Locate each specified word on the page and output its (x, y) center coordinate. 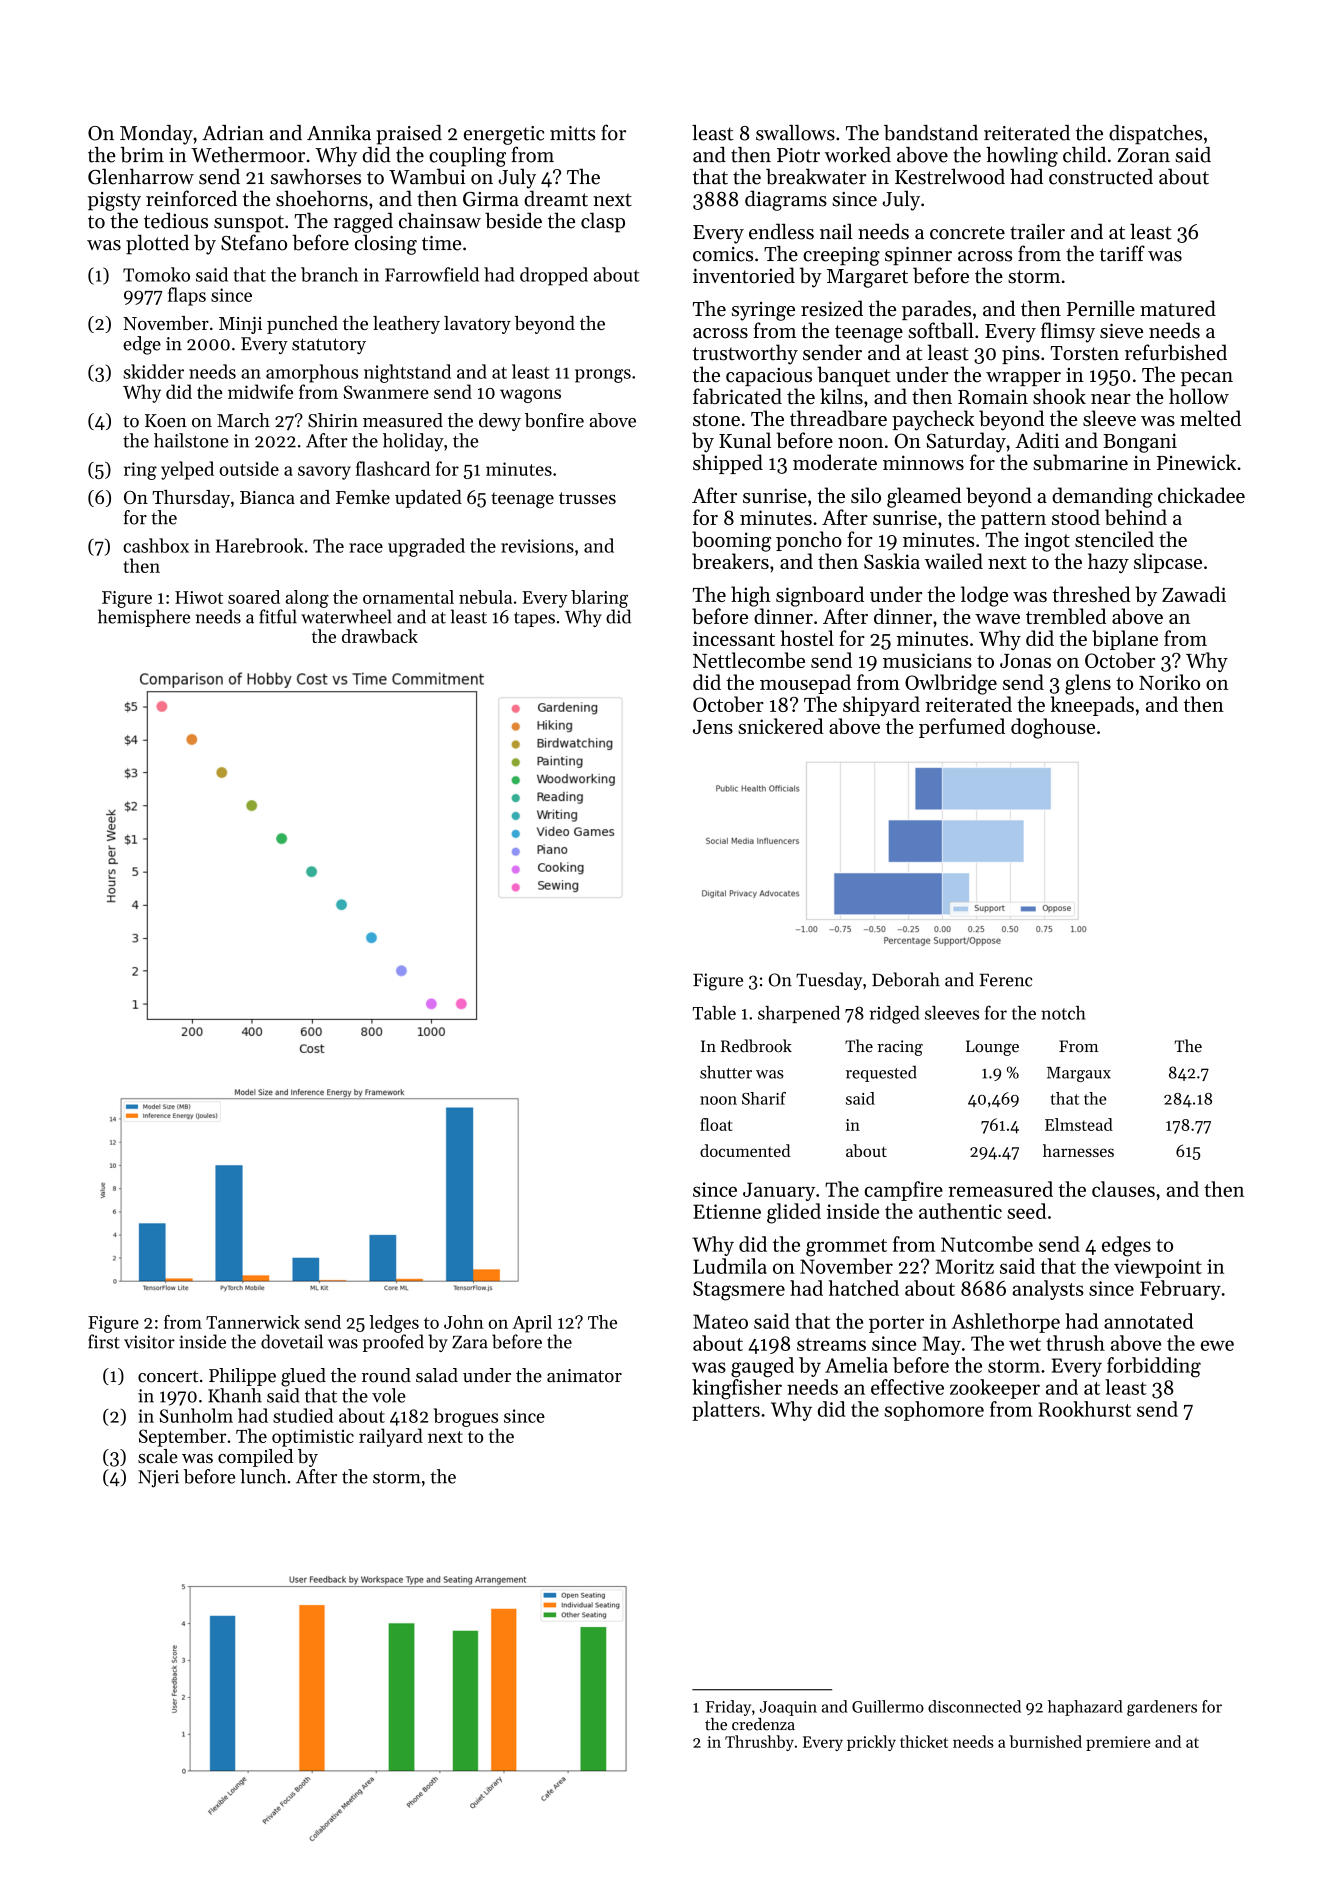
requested (881, 1073)
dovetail (292, 1341)
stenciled (1114, 539)
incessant (734, 638)
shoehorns (322, 198)
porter (896, 1324)
